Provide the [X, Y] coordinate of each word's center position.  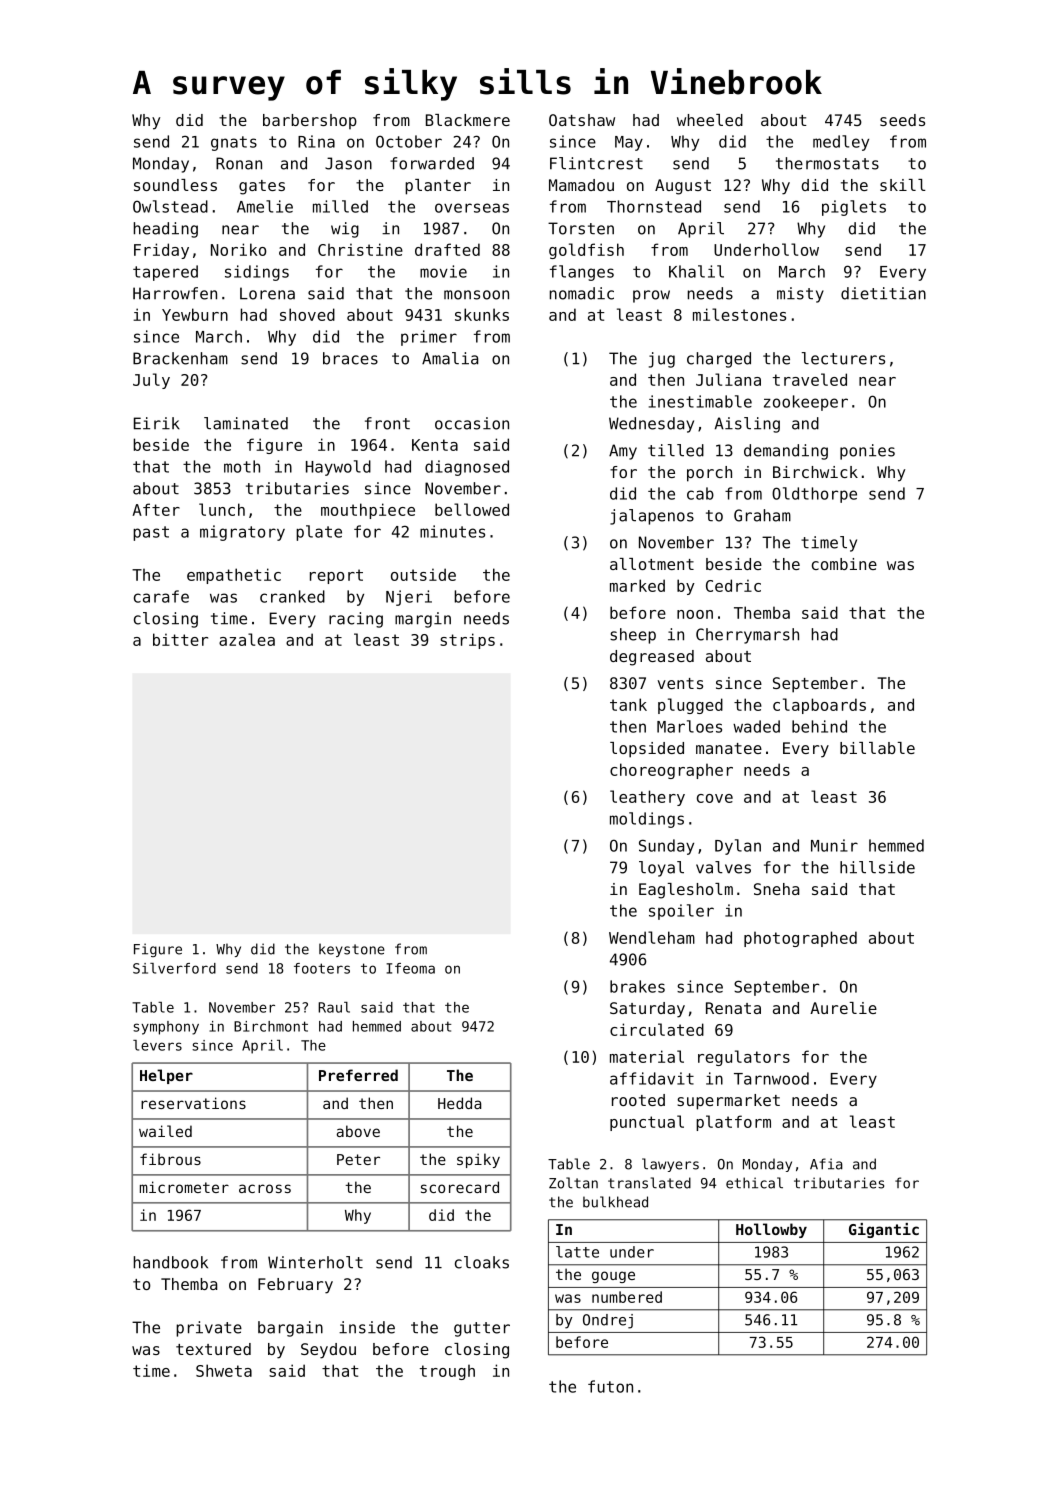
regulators [744, 1058]
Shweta [224, 1370]
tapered [165, 273]
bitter [180, 639]
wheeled [710, 120]
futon [610, 1386]
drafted [447, 249]
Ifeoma [410, 968]
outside [423, 574]
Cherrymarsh [747, 636]
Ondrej [608, 1321]
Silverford [174, 968]
